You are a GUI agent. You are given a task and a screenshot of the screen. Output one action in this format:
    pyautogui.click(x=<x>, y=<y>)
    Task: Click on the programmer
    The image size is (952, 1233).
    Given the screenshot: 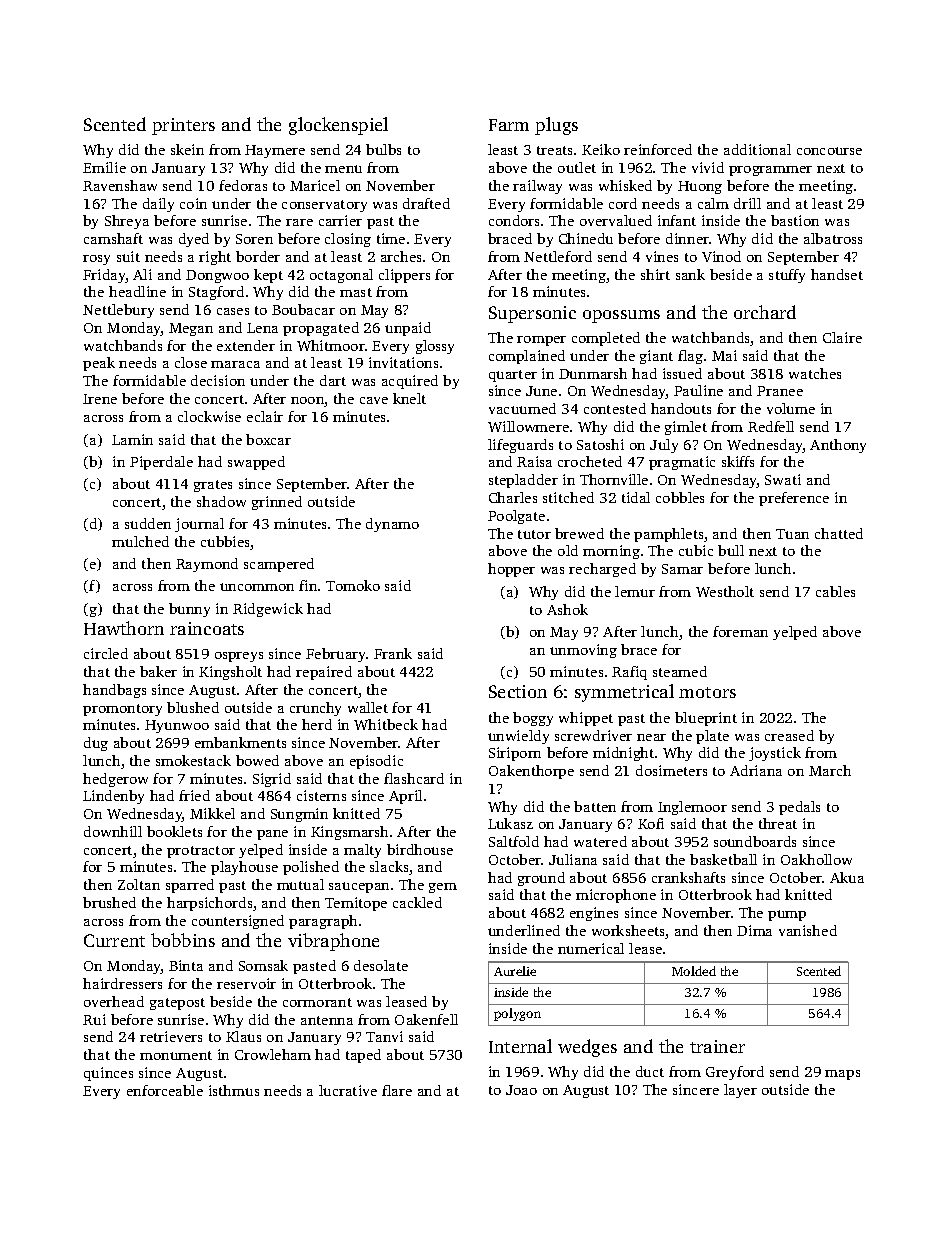 What is the action you would take?
    pyautogui.click(x=770, y=171)
